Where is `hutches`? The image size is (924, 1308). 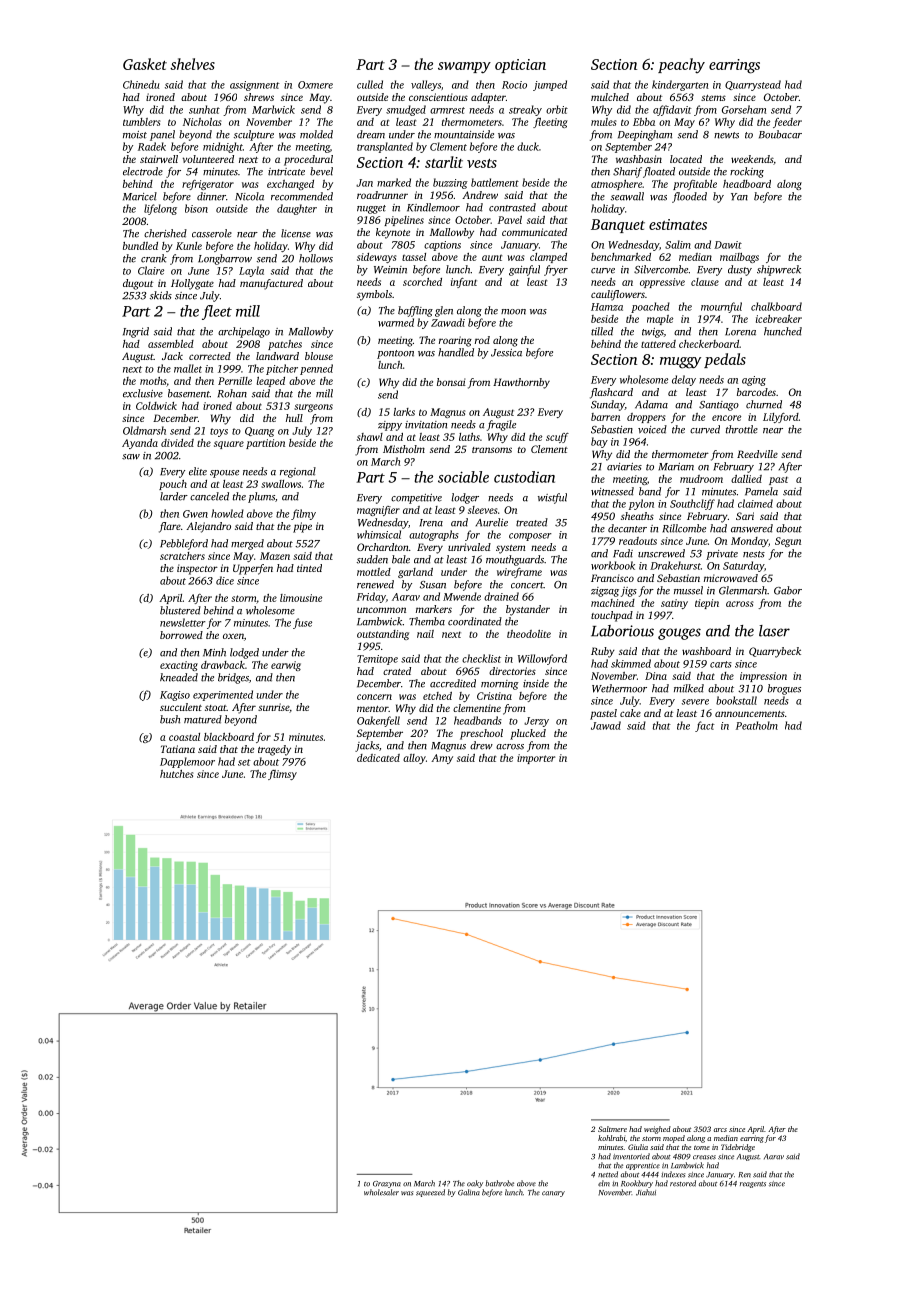 hutches is located at coordinates (176, 774).
